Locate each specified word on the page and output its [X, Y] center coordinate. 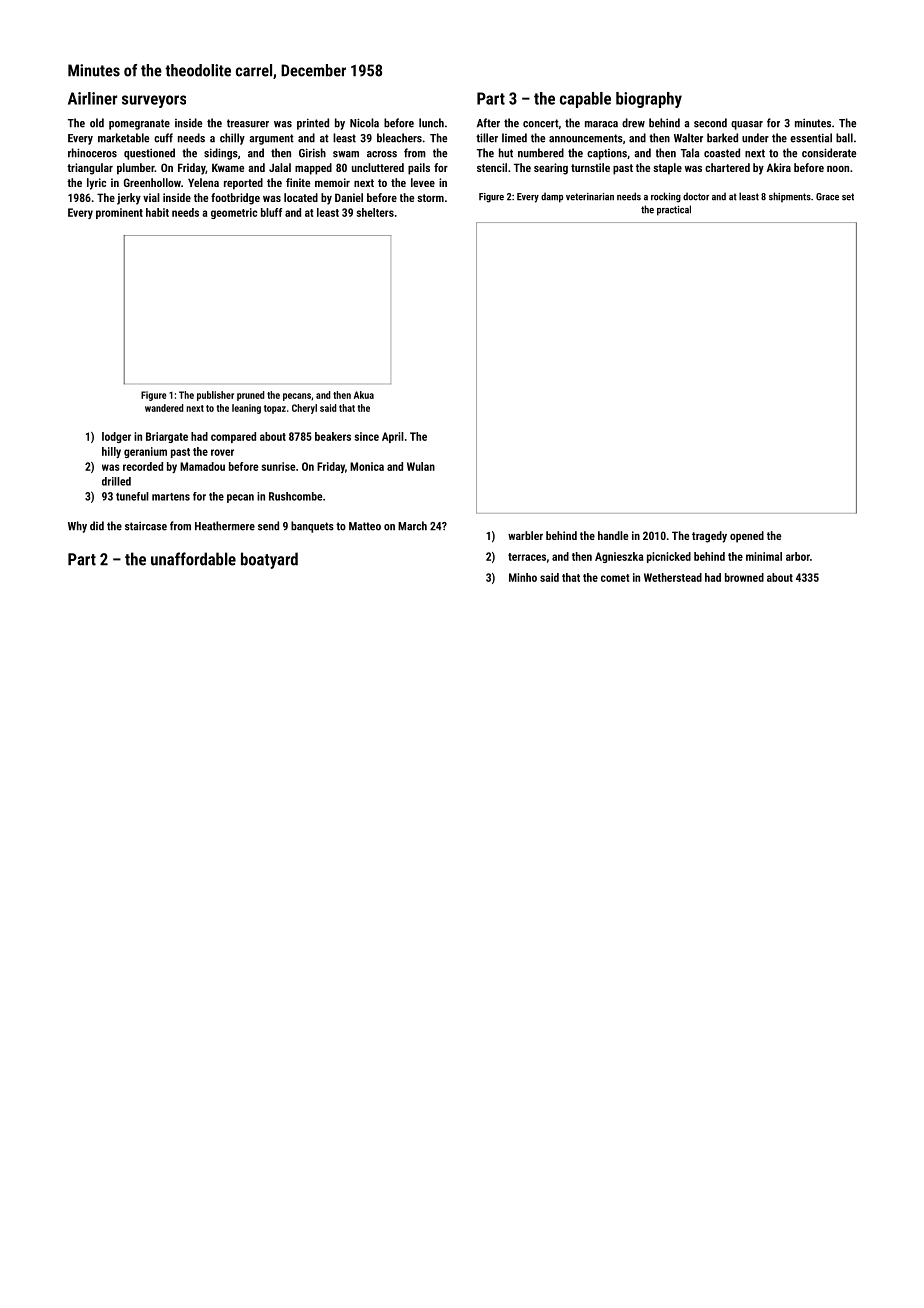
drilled [116, 481]
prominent [119, 213]
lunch [431, 123]
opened [747, 537]
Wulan [421, 466]
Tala [690, 153]
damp [552, 197]
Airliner [92, 98]
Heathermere [225, 526]
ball [844, 138]
